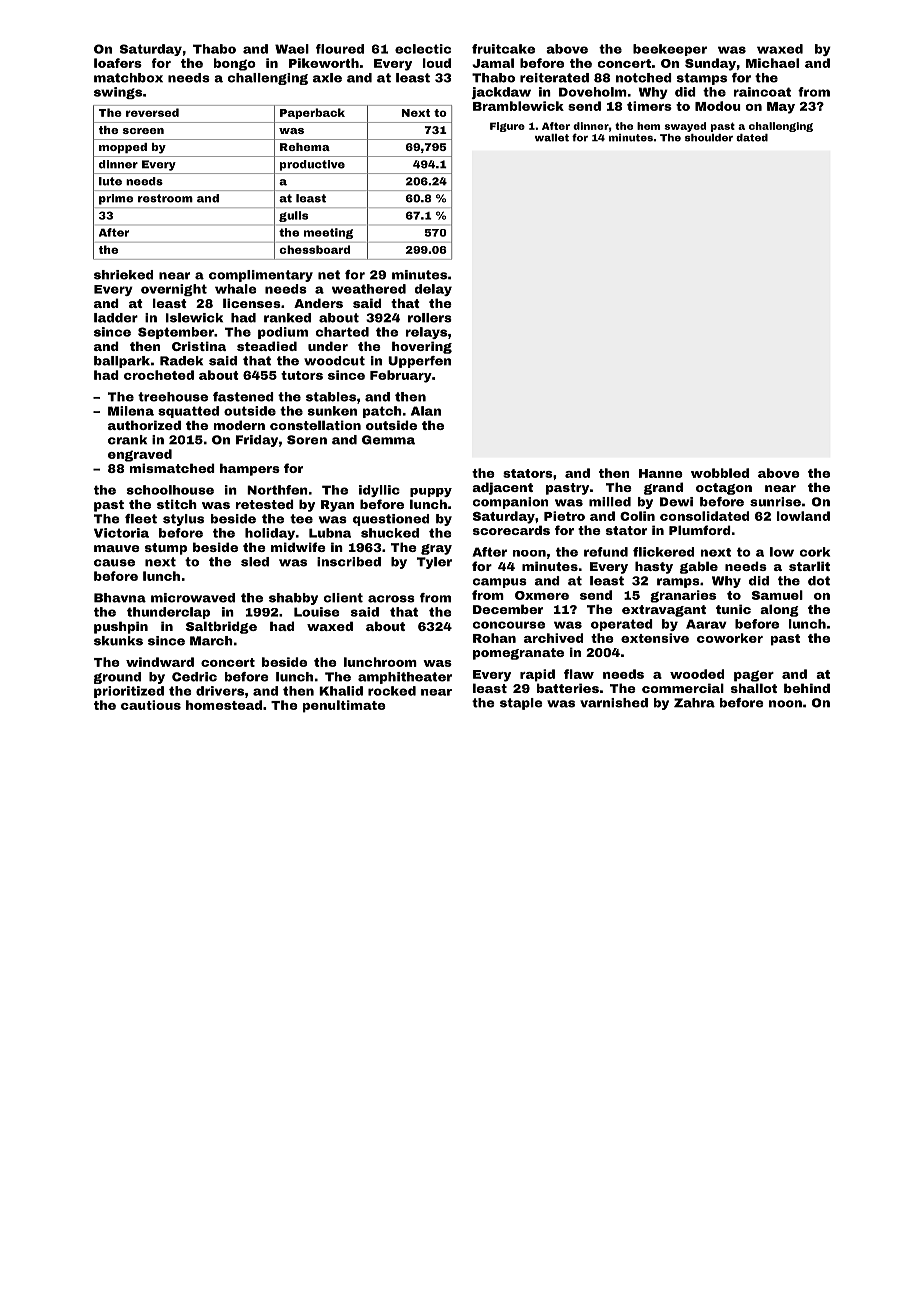 The image size is (924, 1308). I want to click on stitch, so click(177, 504).
